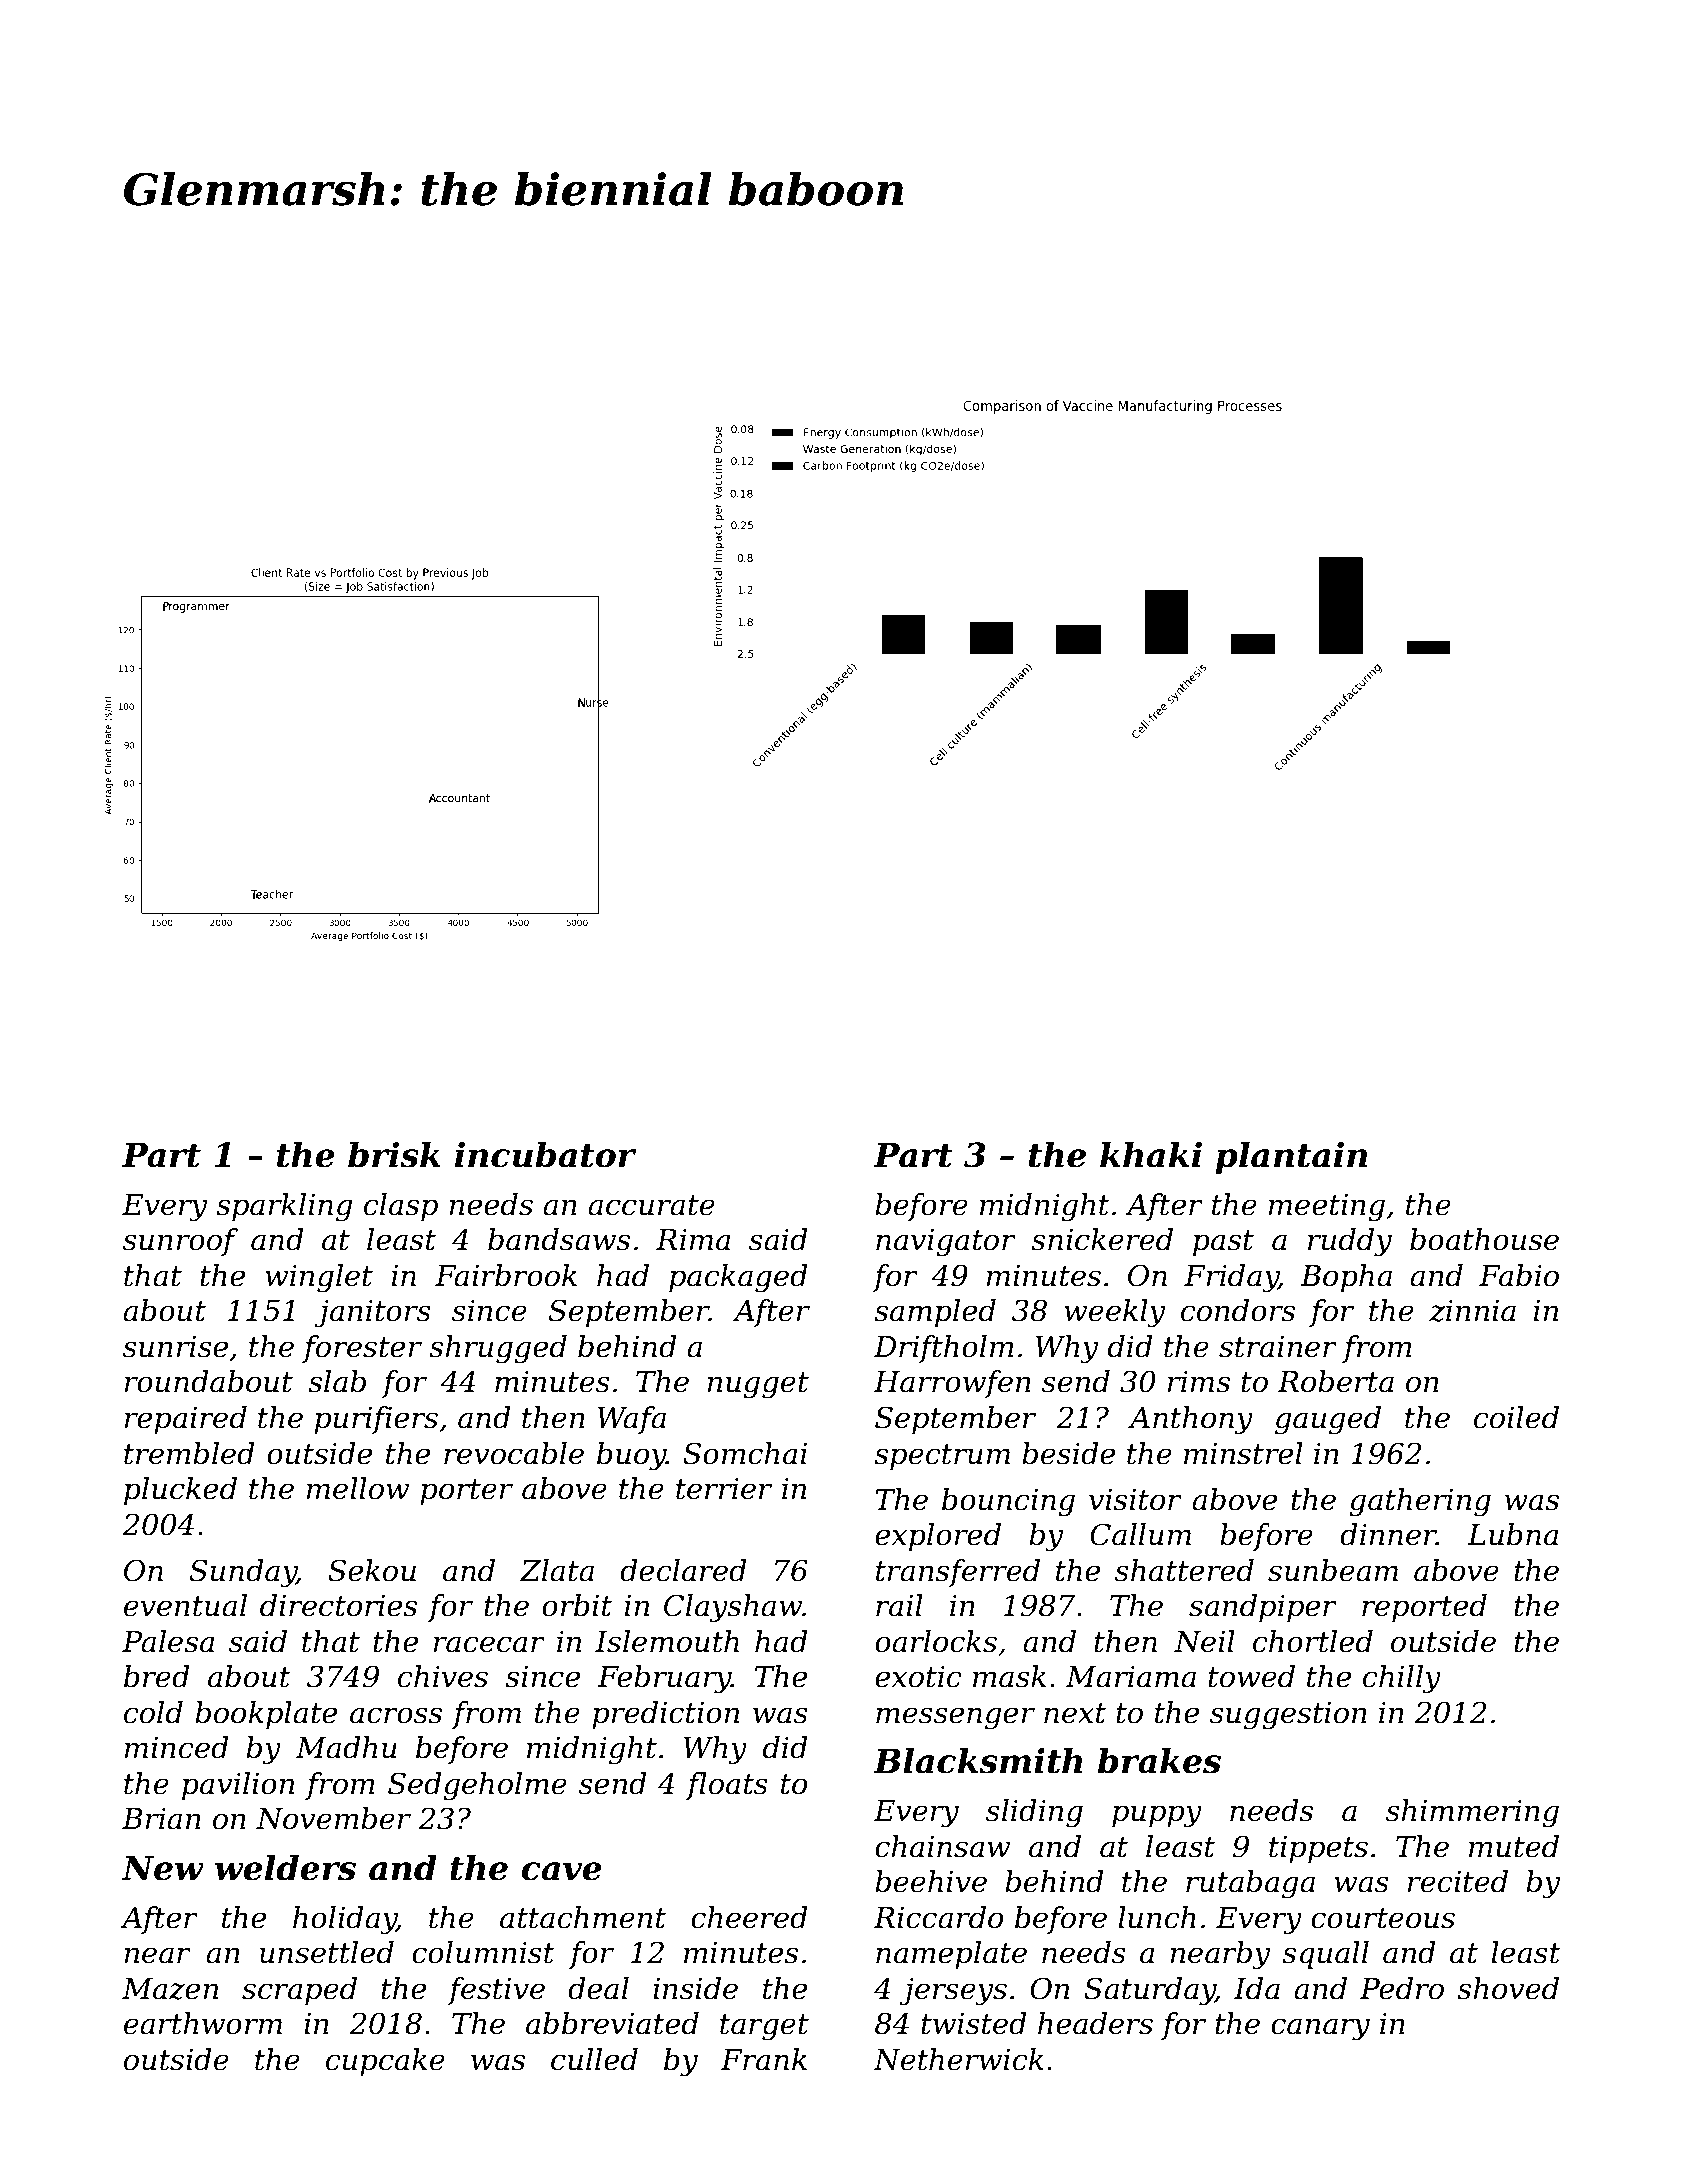 The width and height of the screenshot is (1683, 2178). Describe the element at coordinates (958, 1573) in the screenshot. I see `transferred` at that location.
